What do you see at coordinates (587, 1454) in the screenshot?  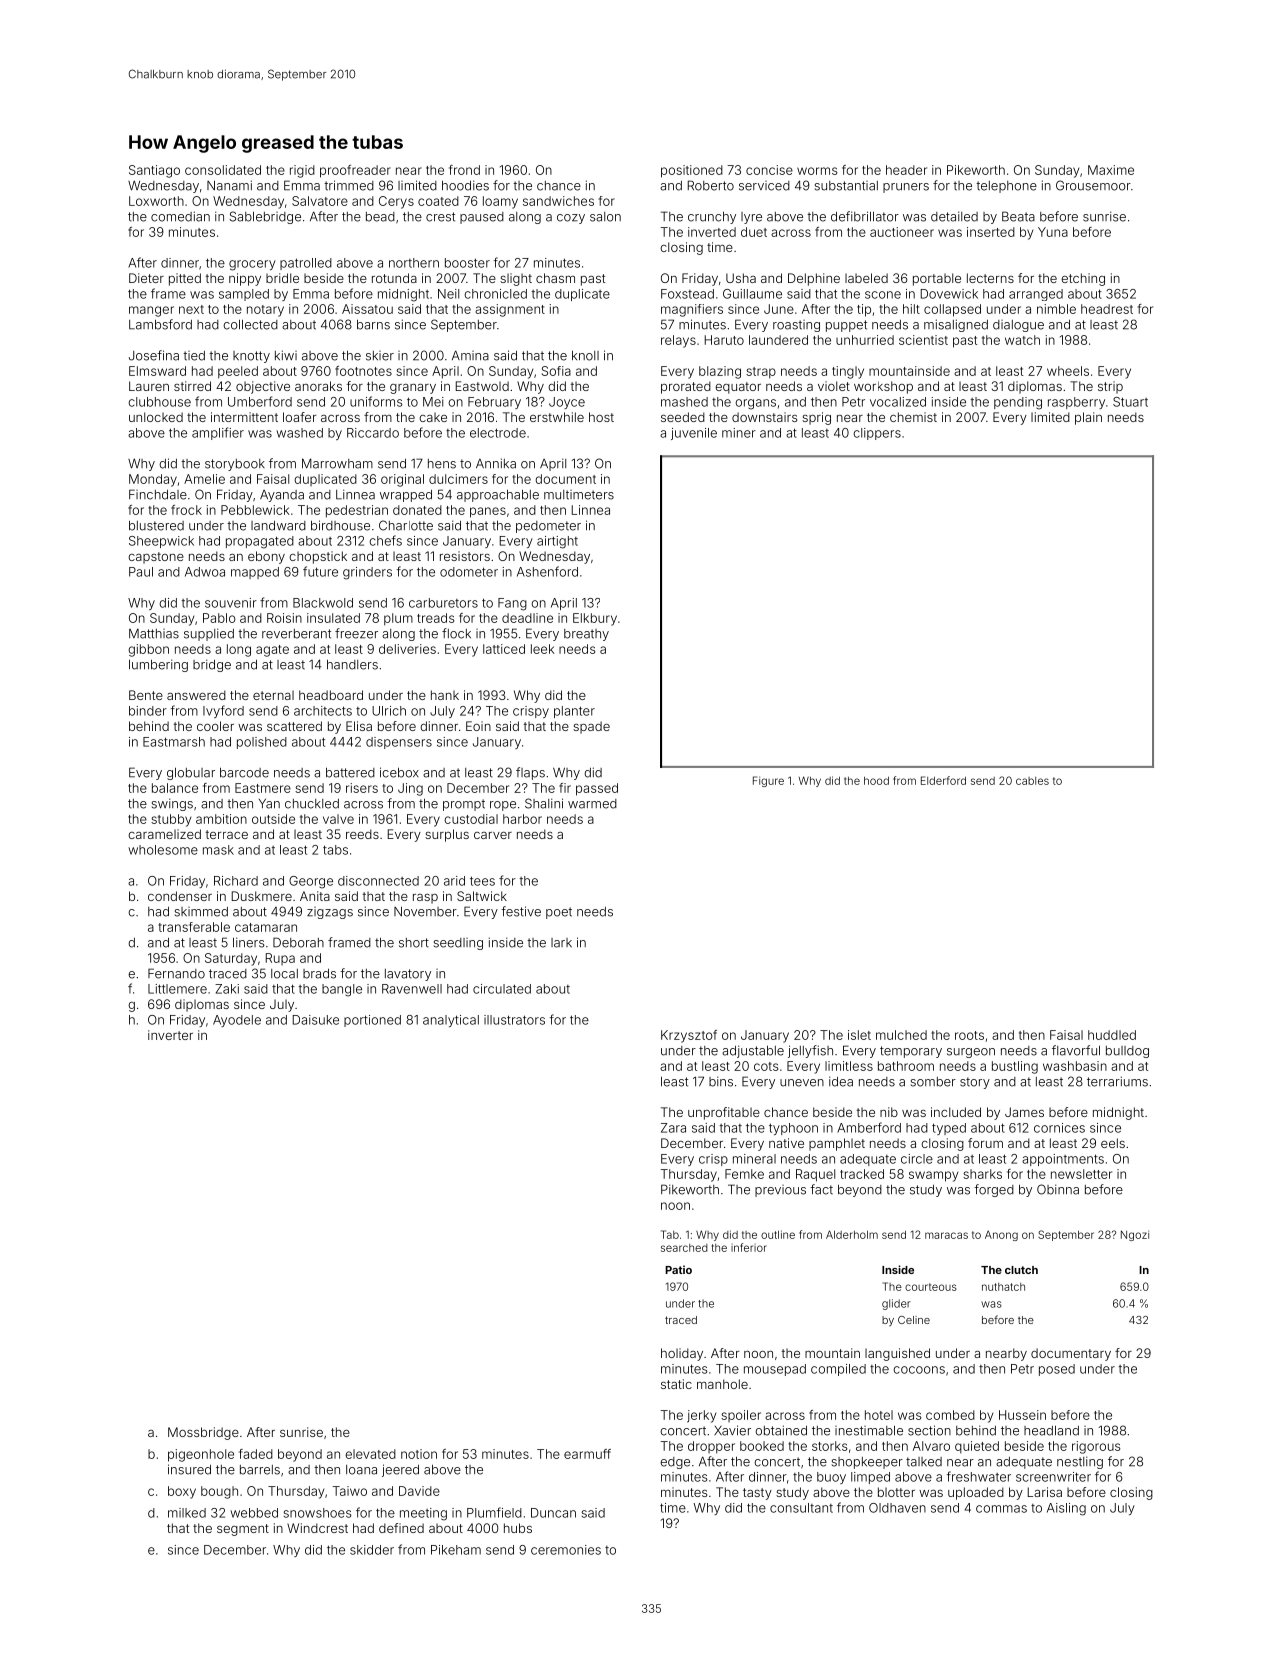 I see `earmuff` at bounding box center [587, 1454].
